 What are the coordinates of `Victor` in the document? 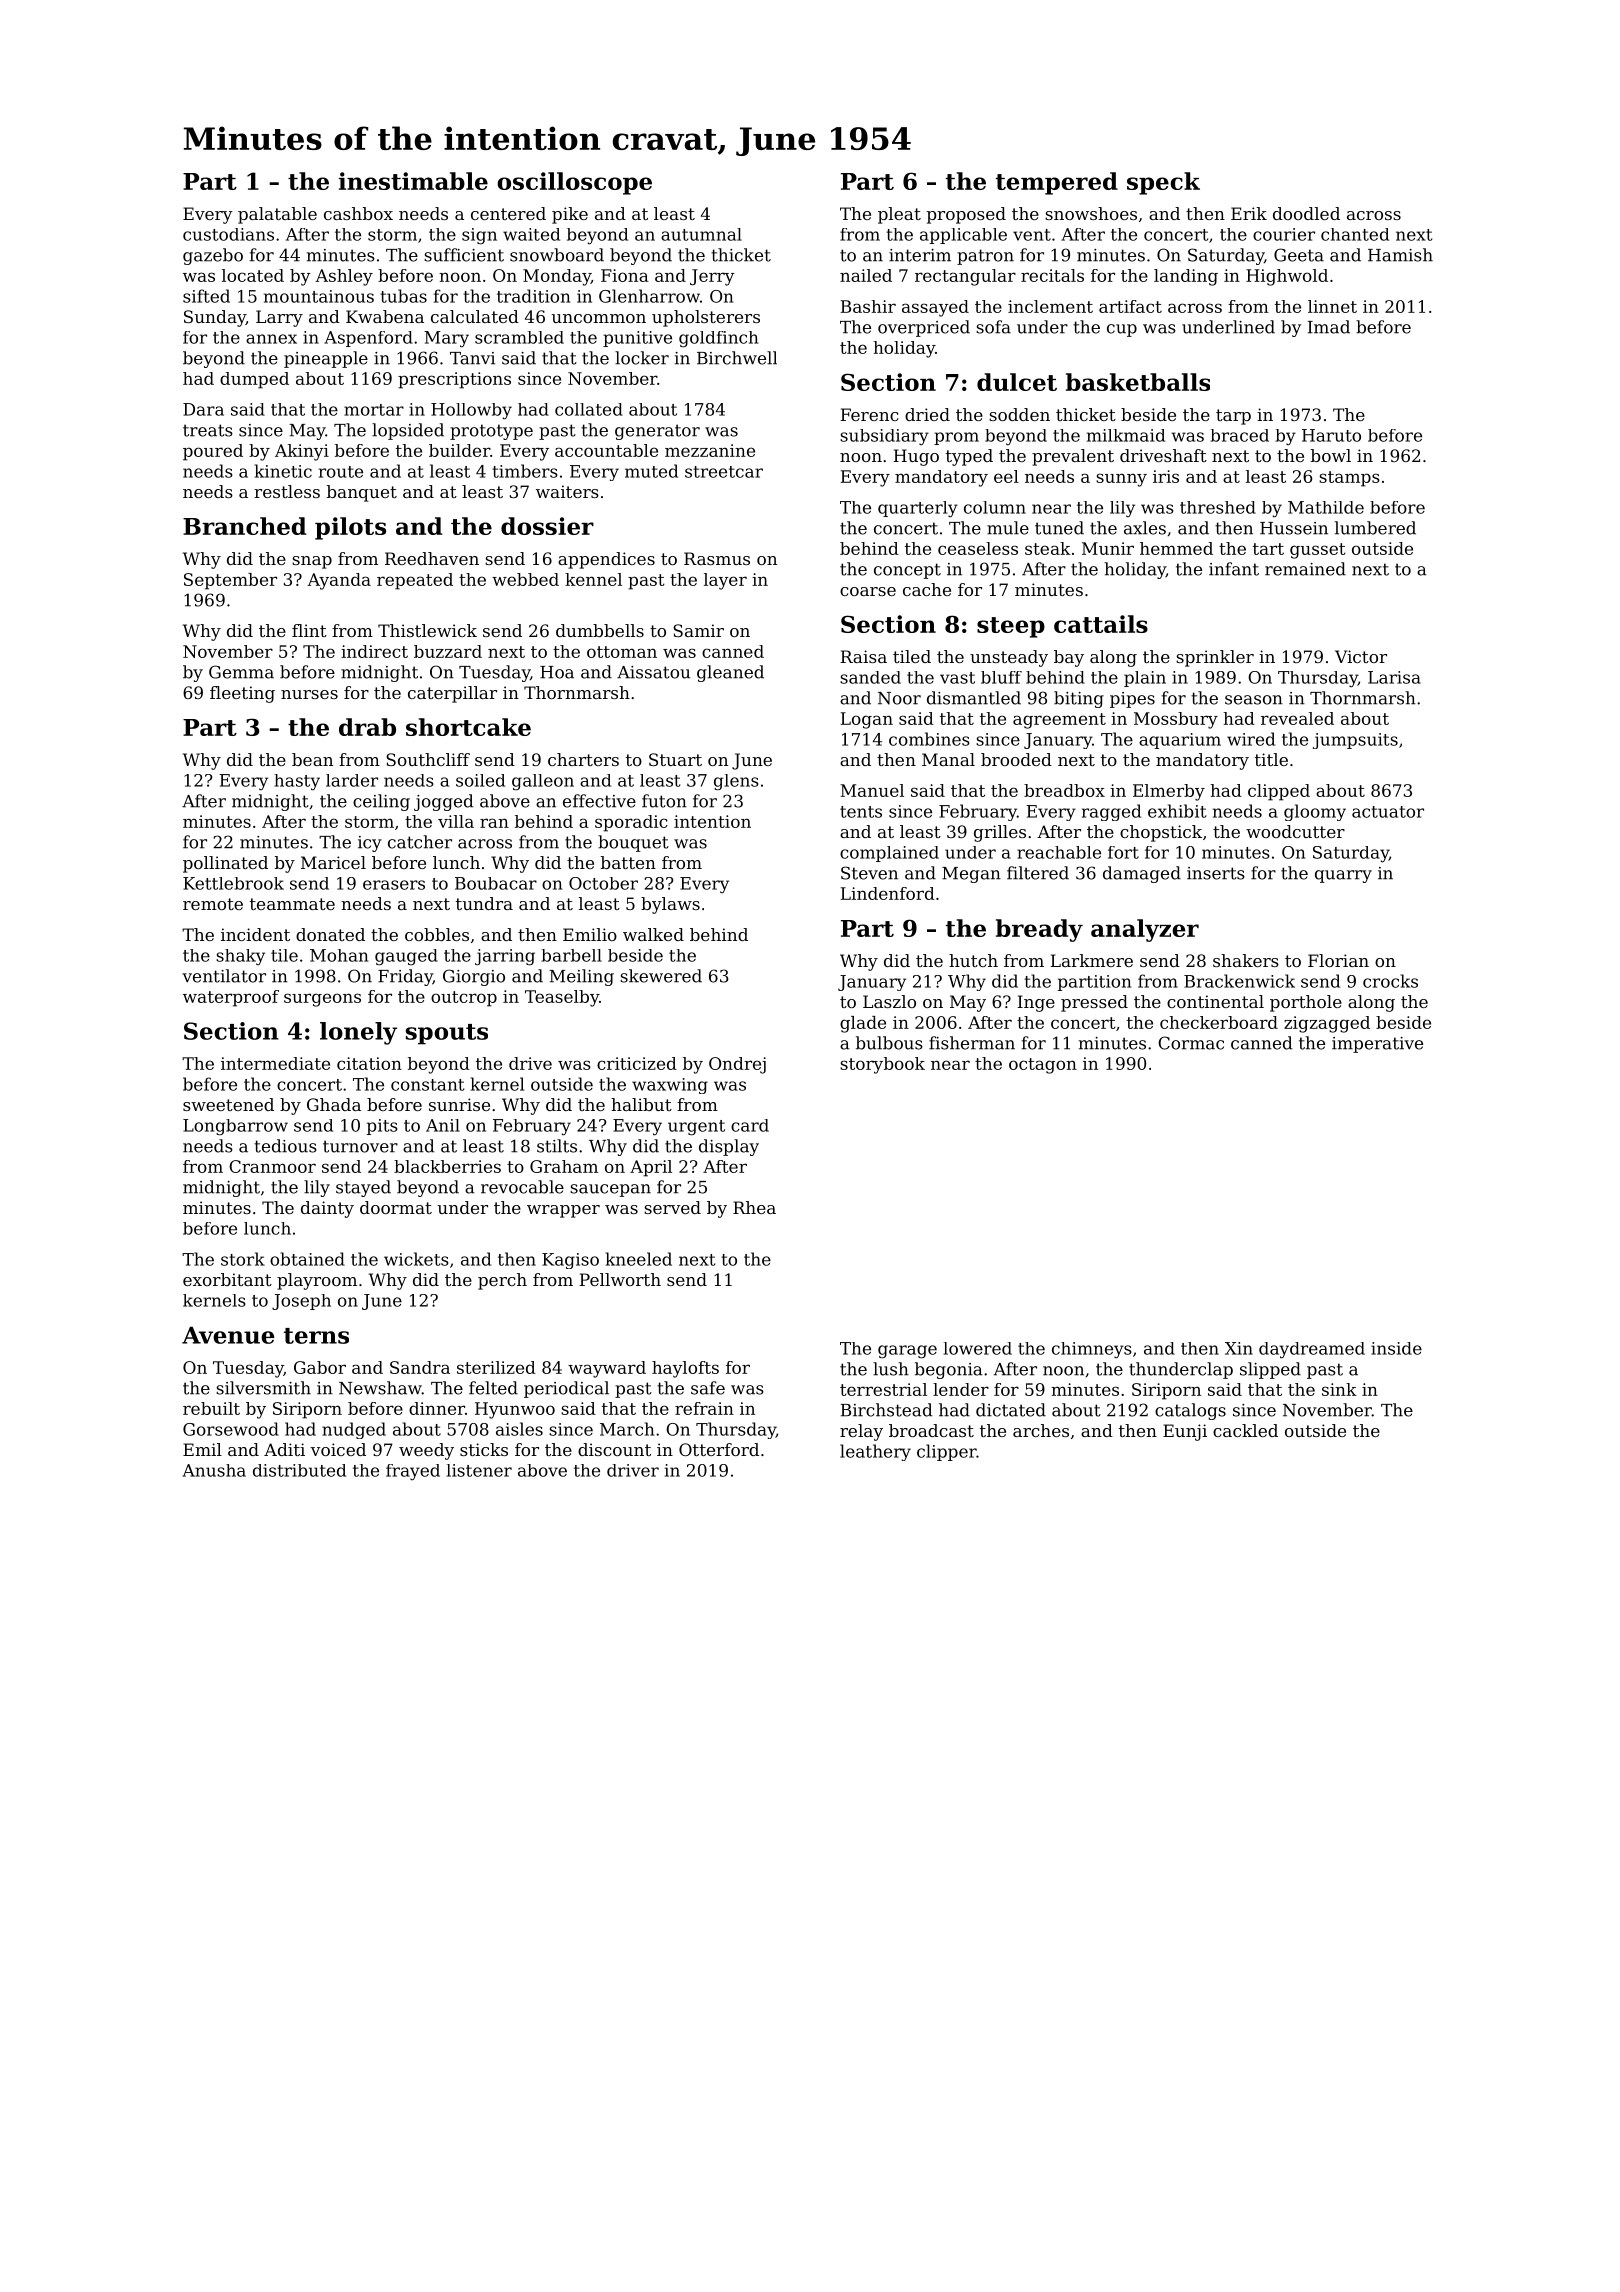 It's located at (1361, 656).
